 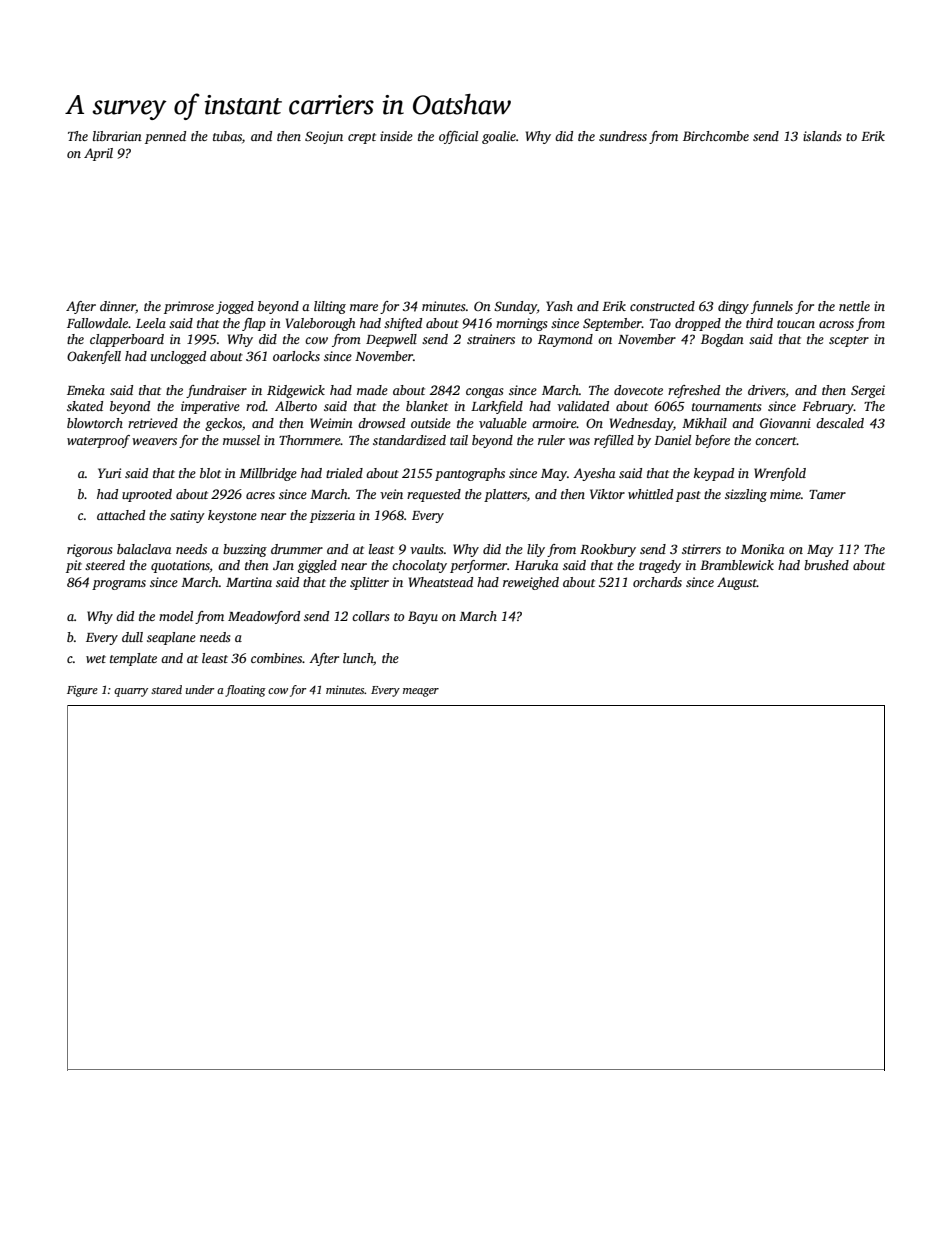 I want to click on chocolaty, so click(x=419, y=566).
